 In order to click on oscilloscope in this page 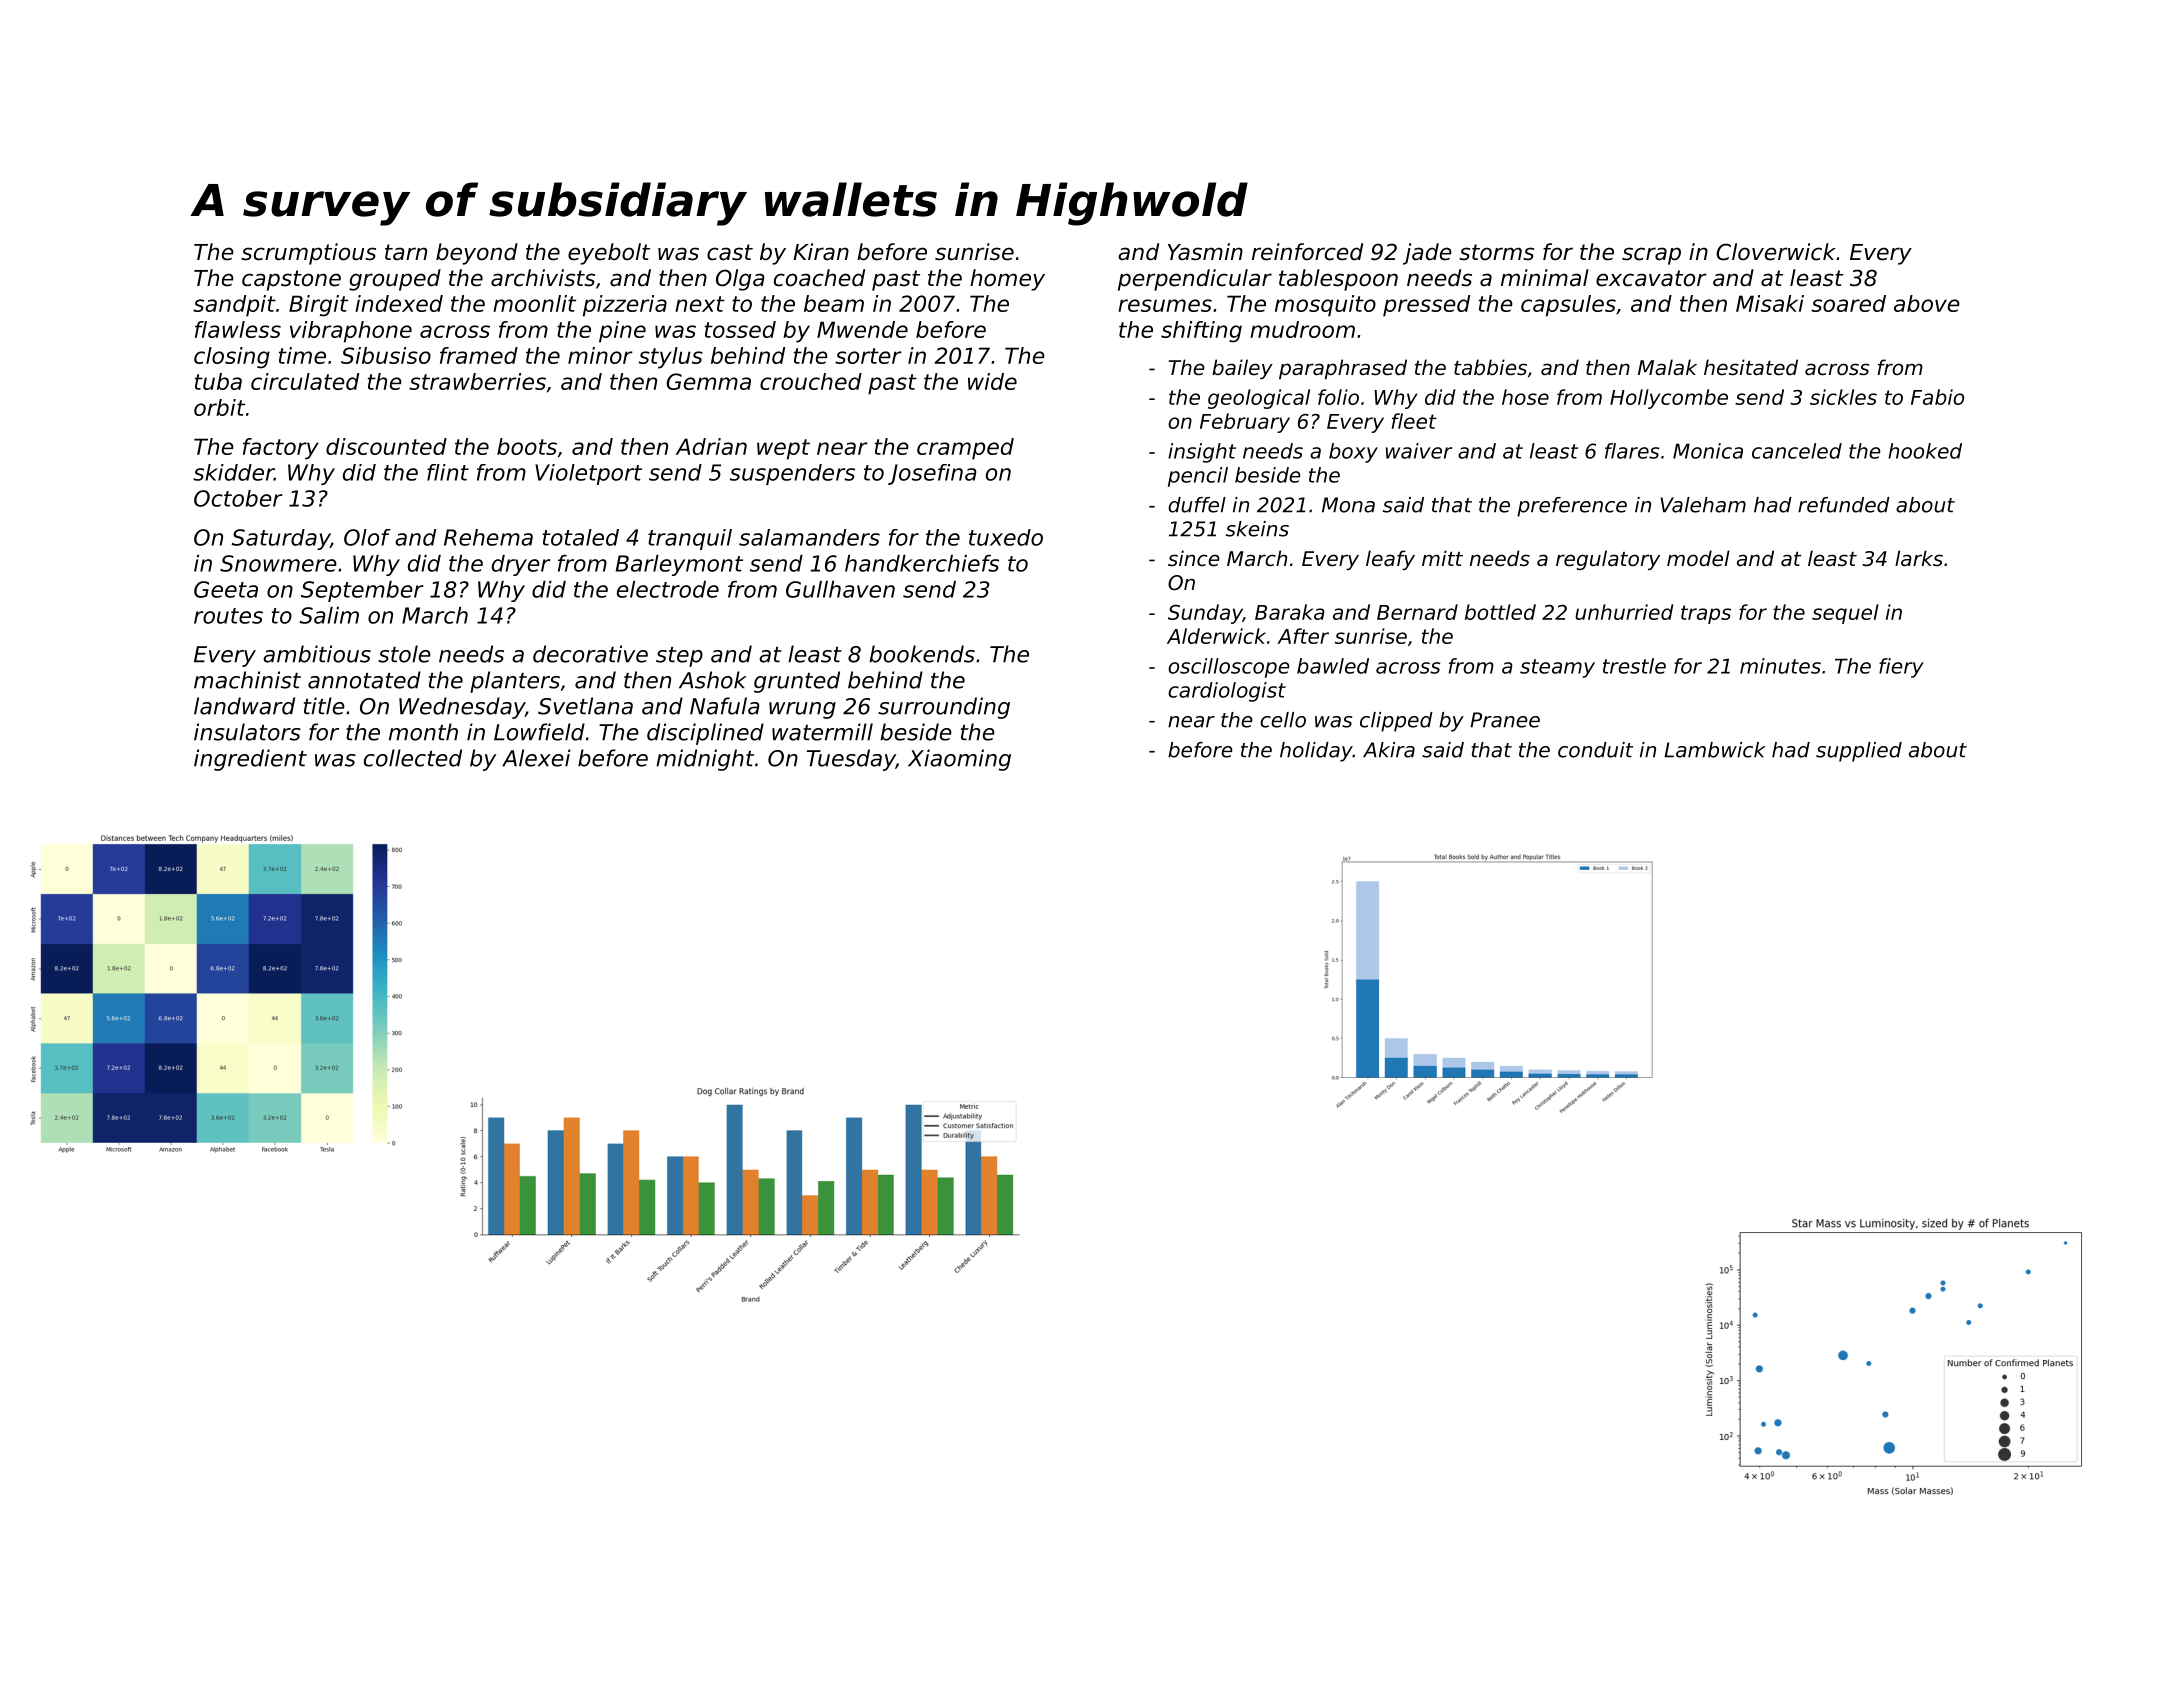, I will do `click(1229, 668)`.
